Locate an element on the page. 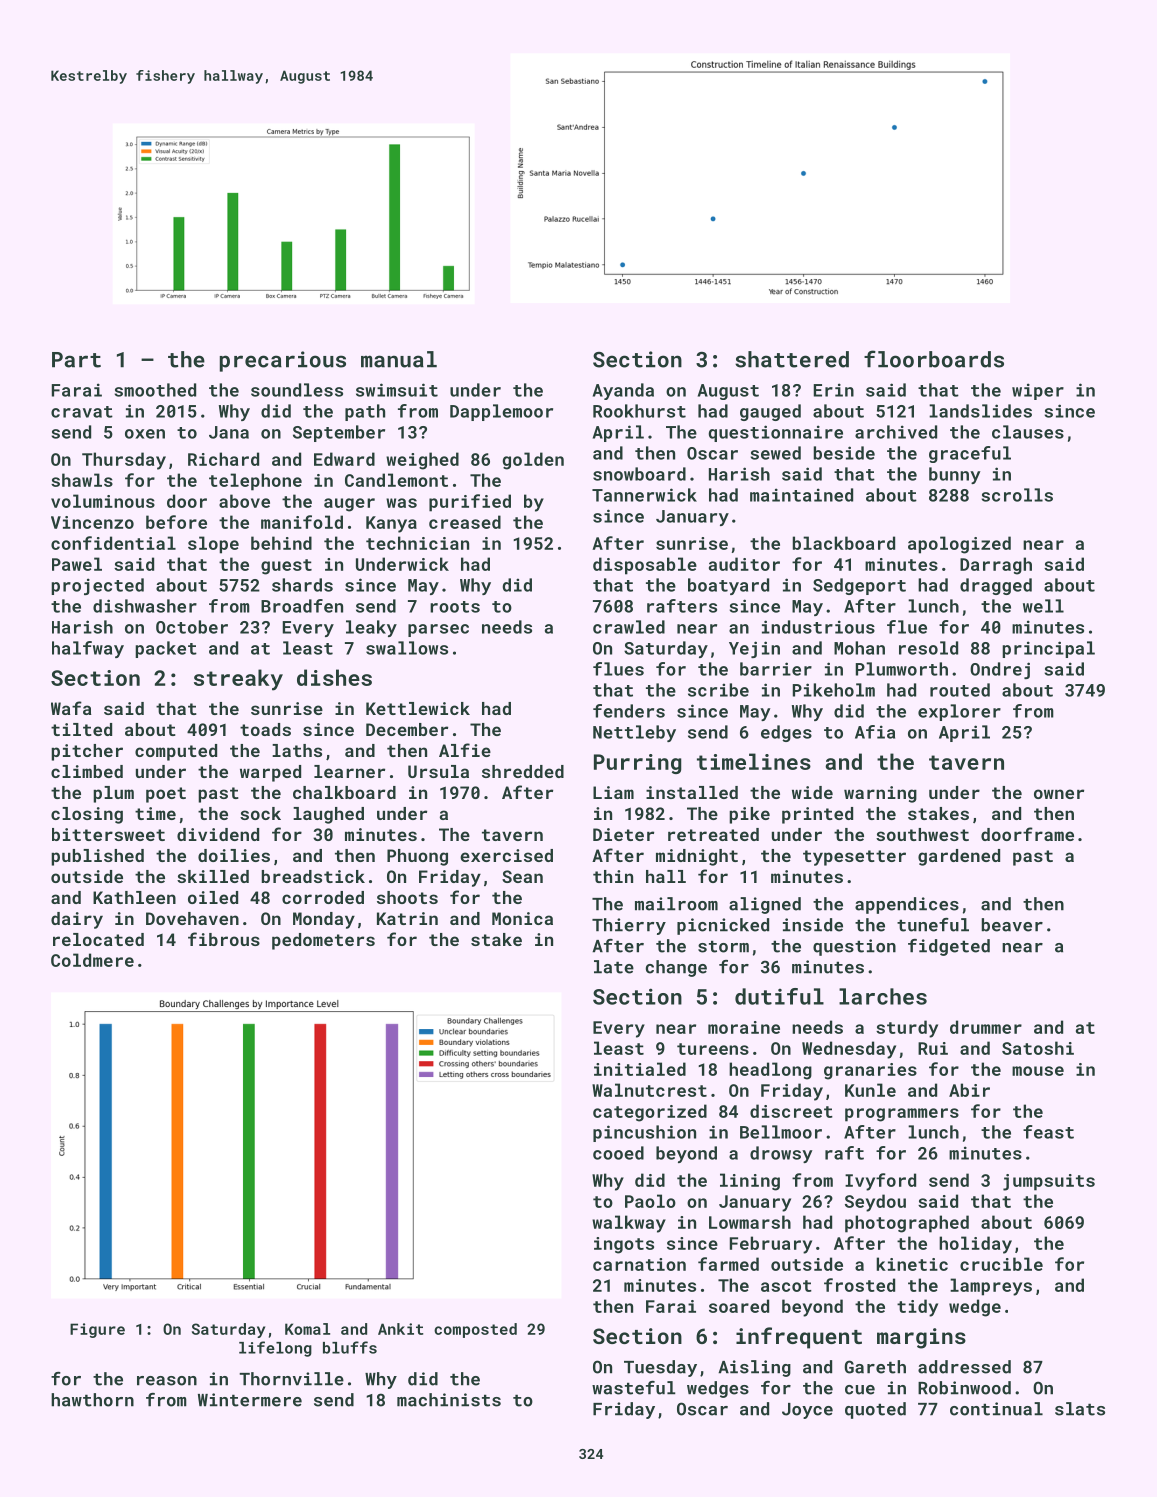 The height and width of the image is (1497, 1157). wasteful is located at coordinates (634, 1388).
